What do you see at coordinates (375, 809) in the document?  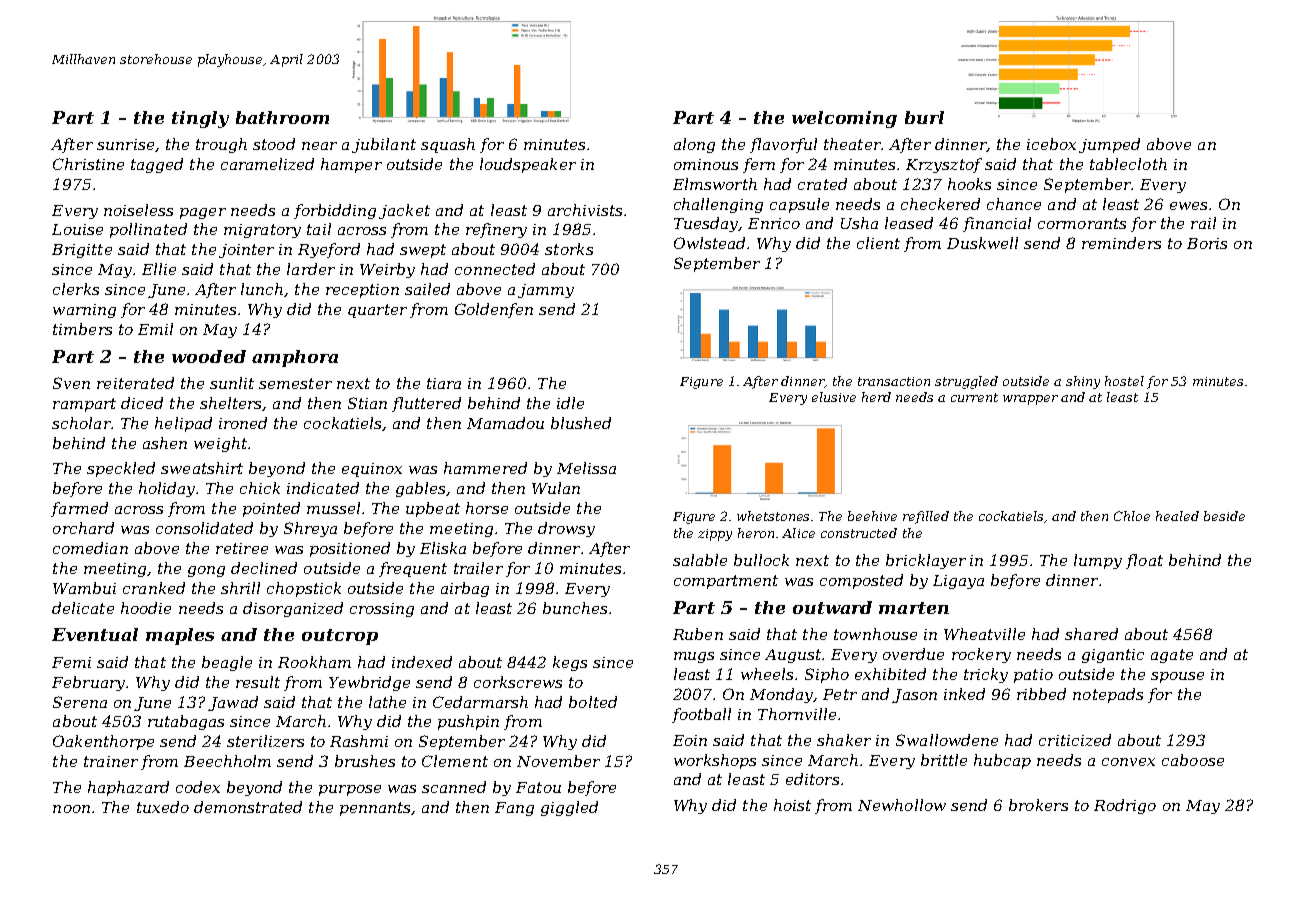 I see `pennants` at bounding box center [375, 809].
